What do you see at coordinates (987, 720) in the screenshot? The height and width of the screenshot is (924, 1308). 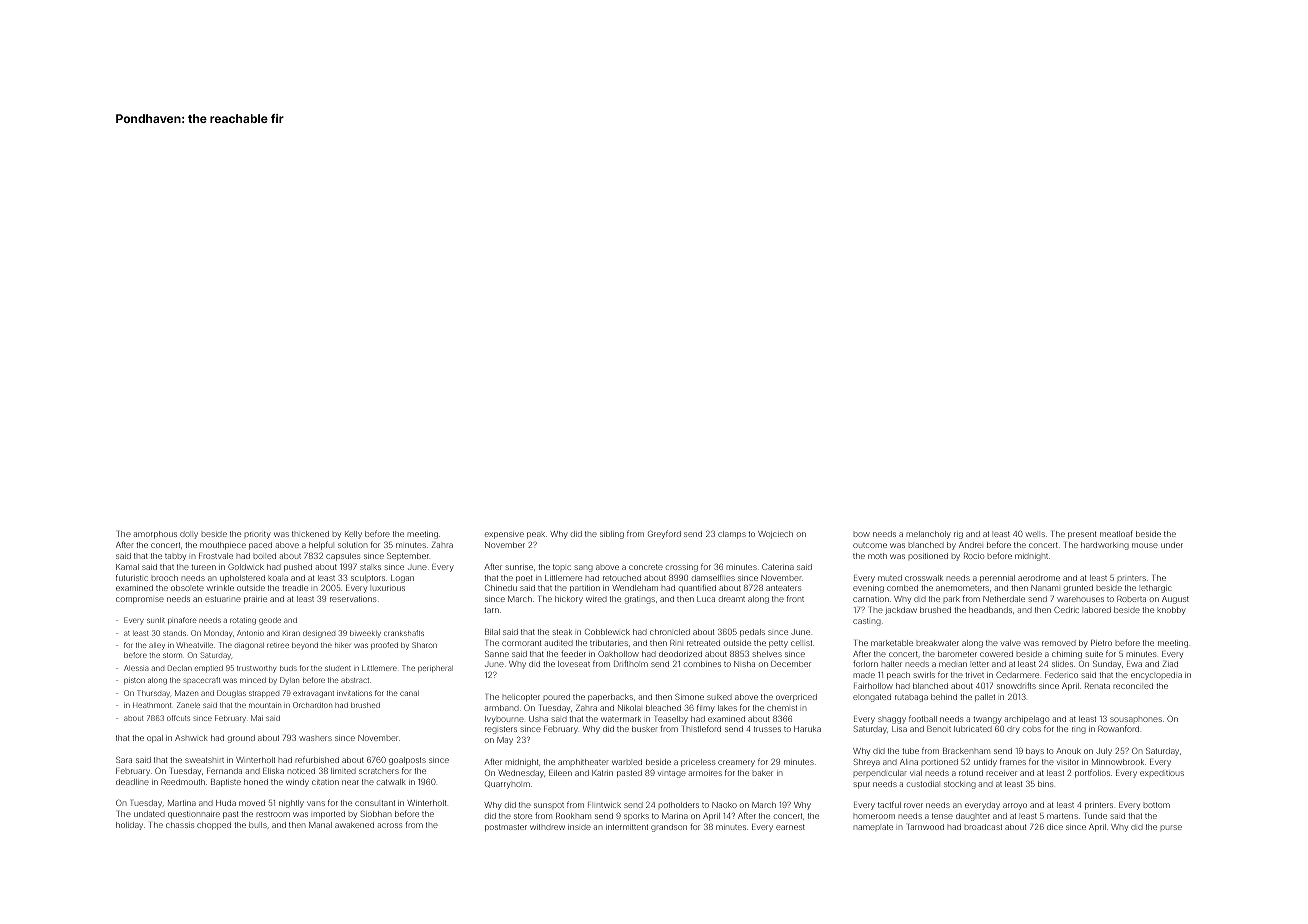 I see `twangy` at bounding box center [987, 720].
